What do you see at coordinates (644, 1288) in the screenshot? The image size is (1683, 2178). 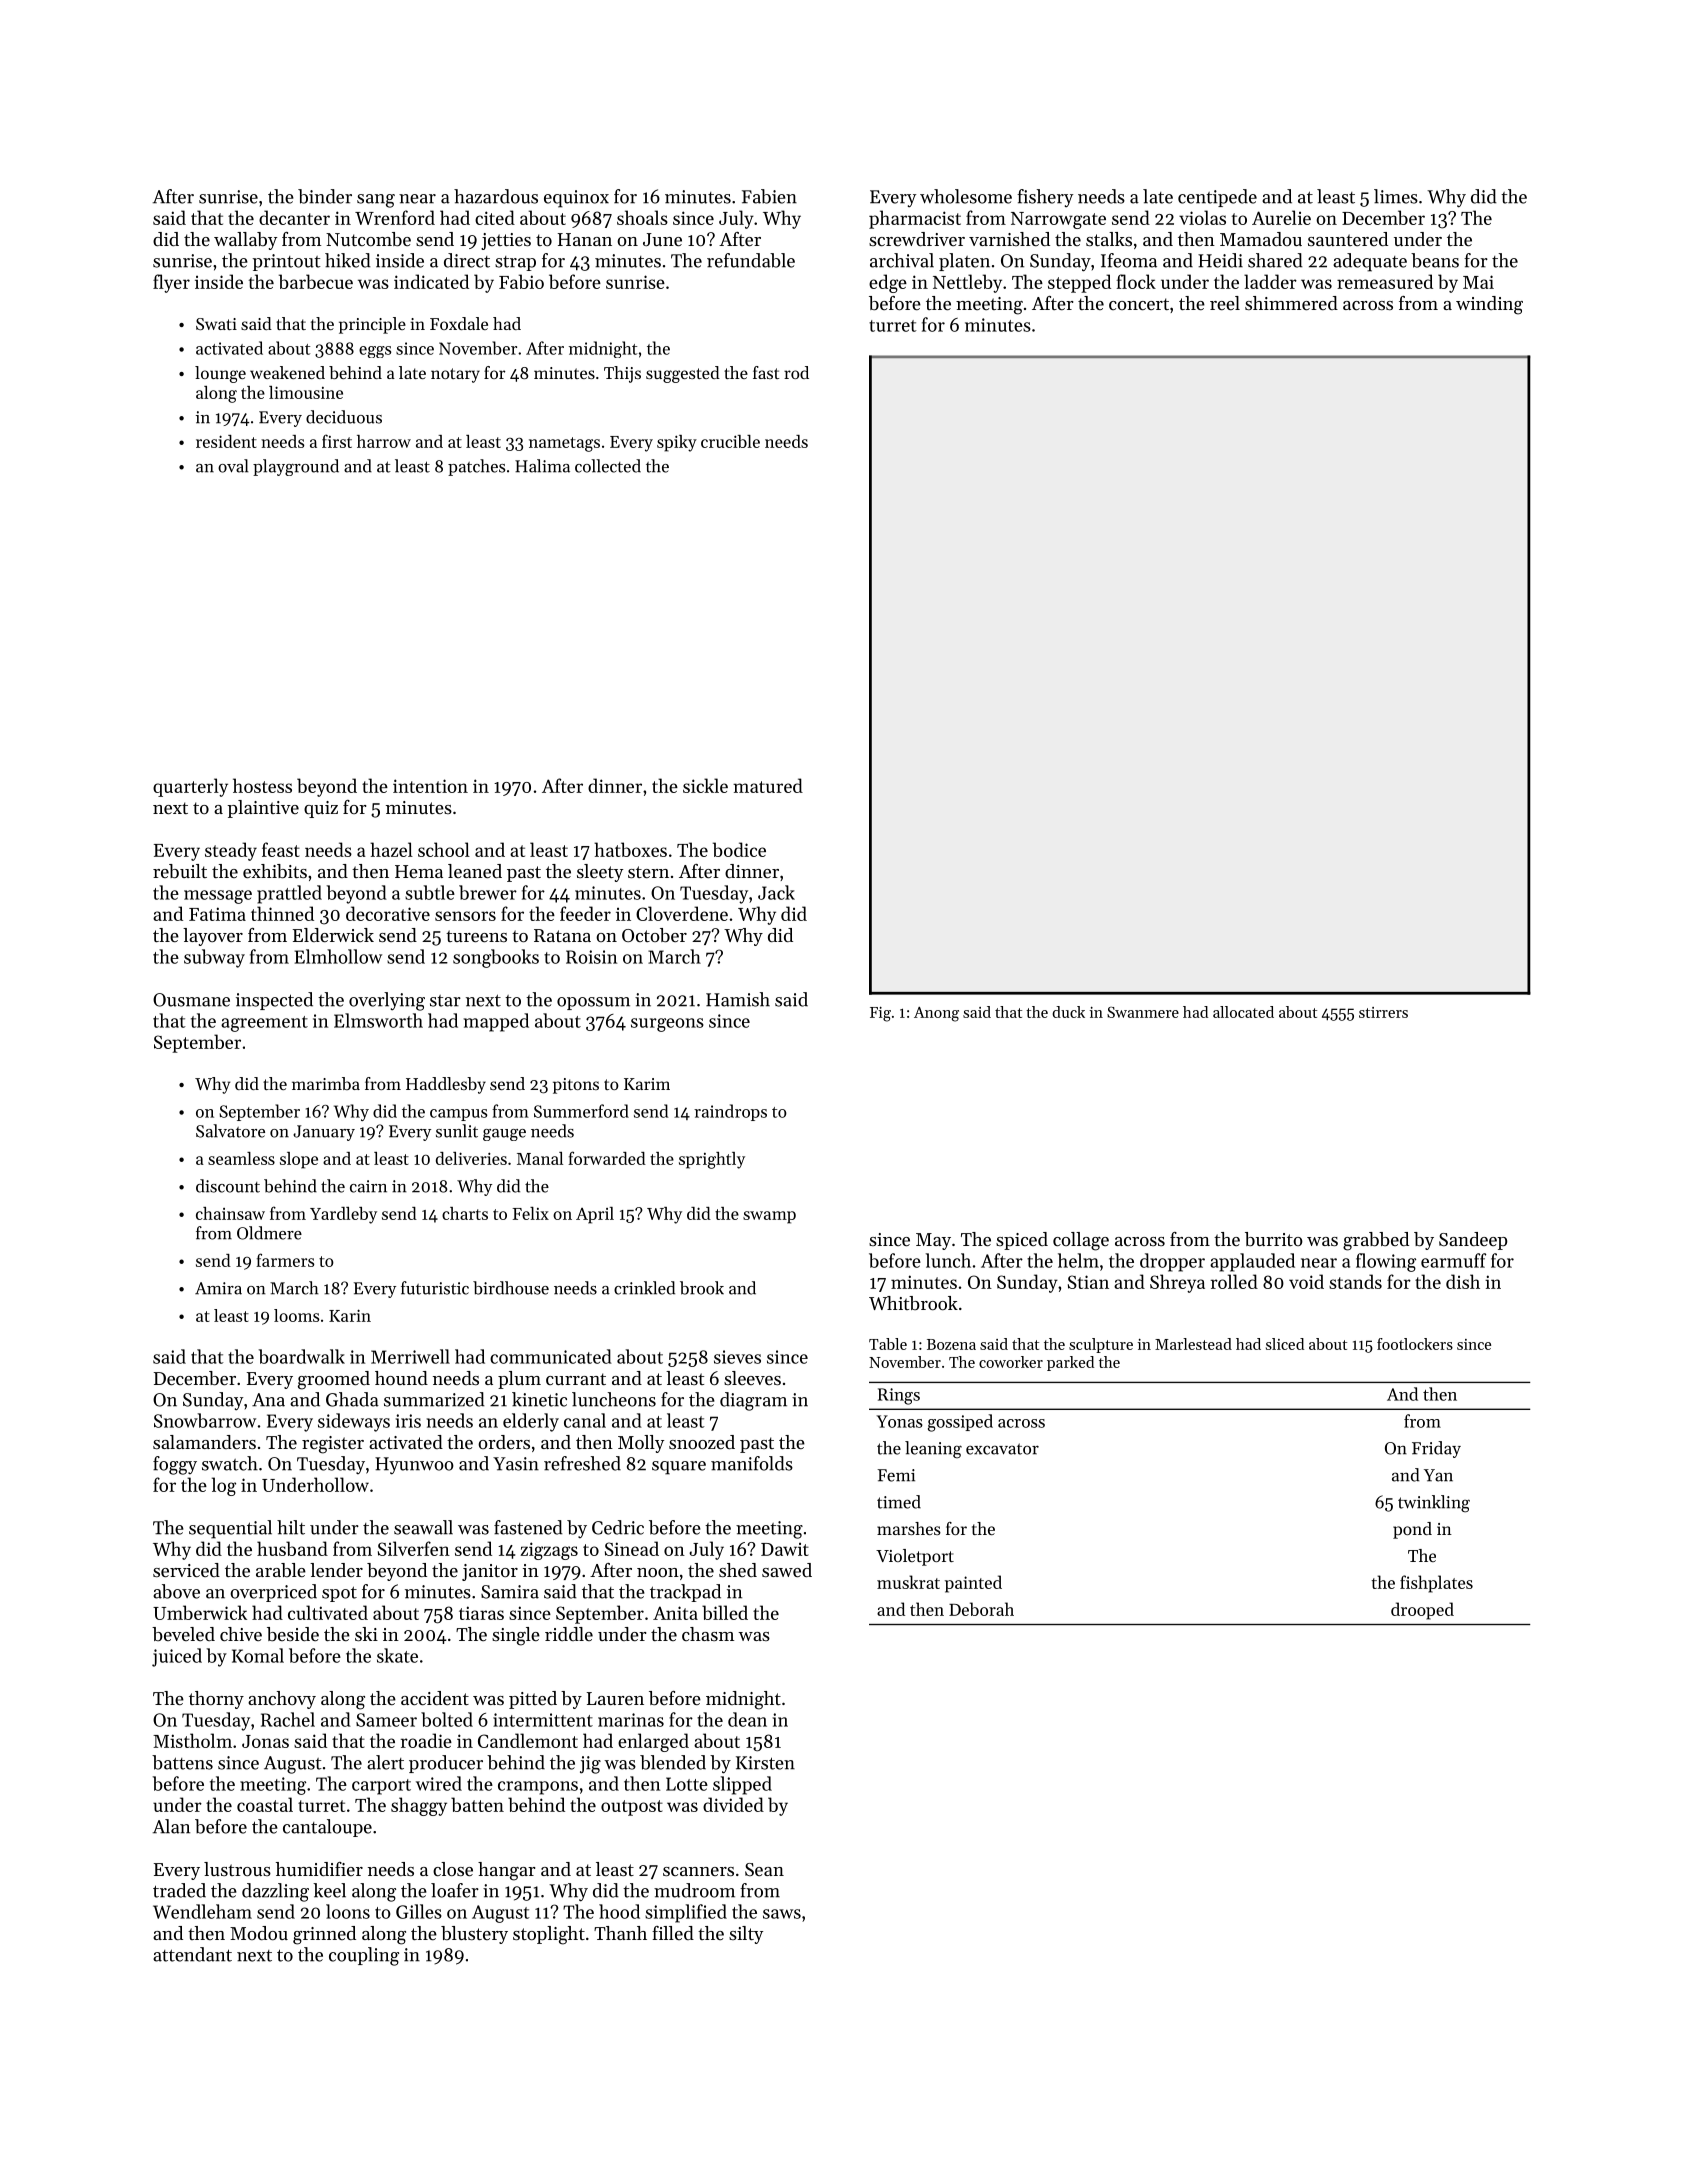 I see `crinkled` at bounding box center [644, 1288].
